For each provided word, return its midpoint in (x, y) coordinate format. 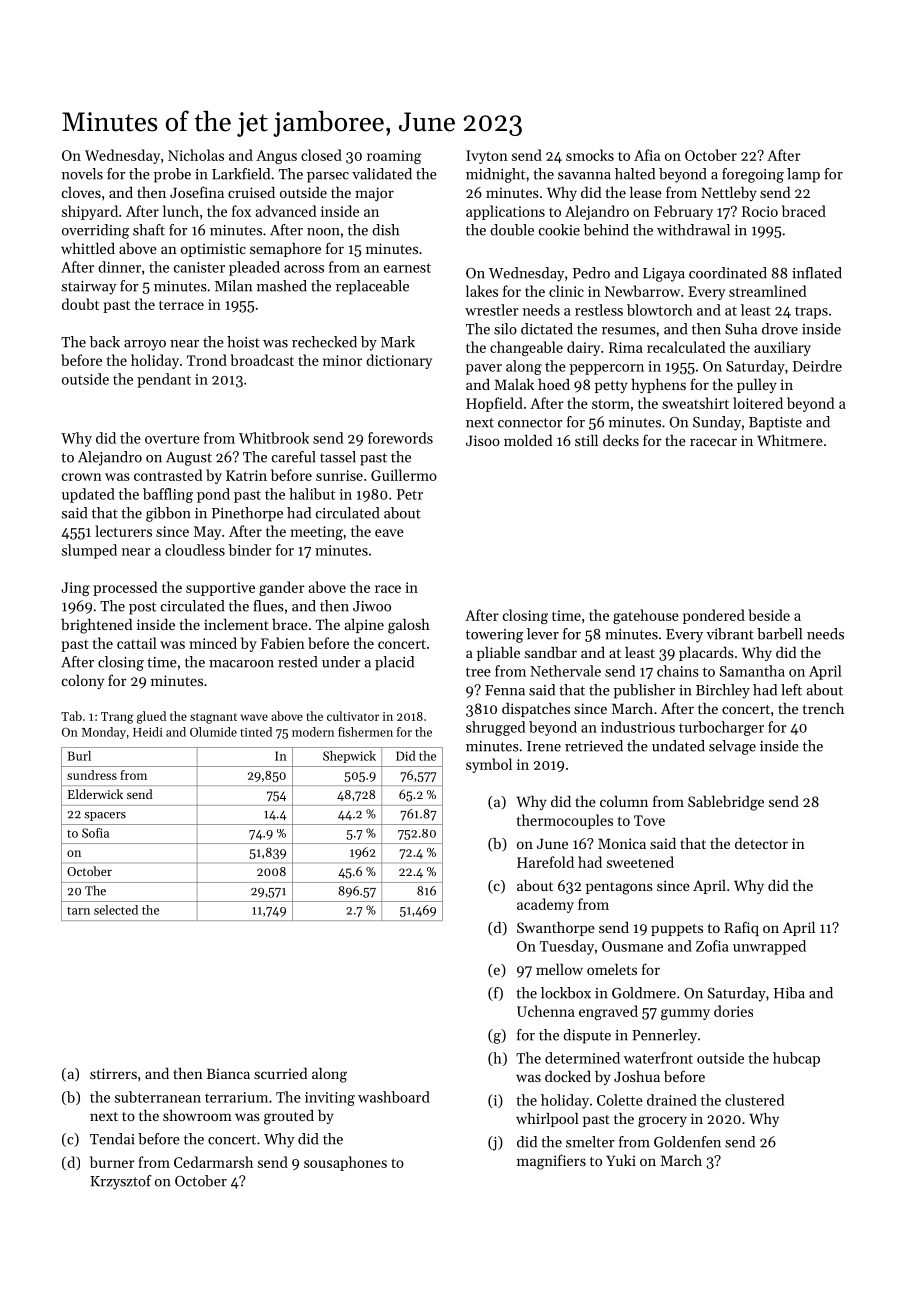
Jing (75, 589)
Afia (647, 155)
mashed (282, 286)
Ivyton (487, 157)
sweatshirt (695, 403)
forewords (400, 438)
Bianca (228, 1073)
